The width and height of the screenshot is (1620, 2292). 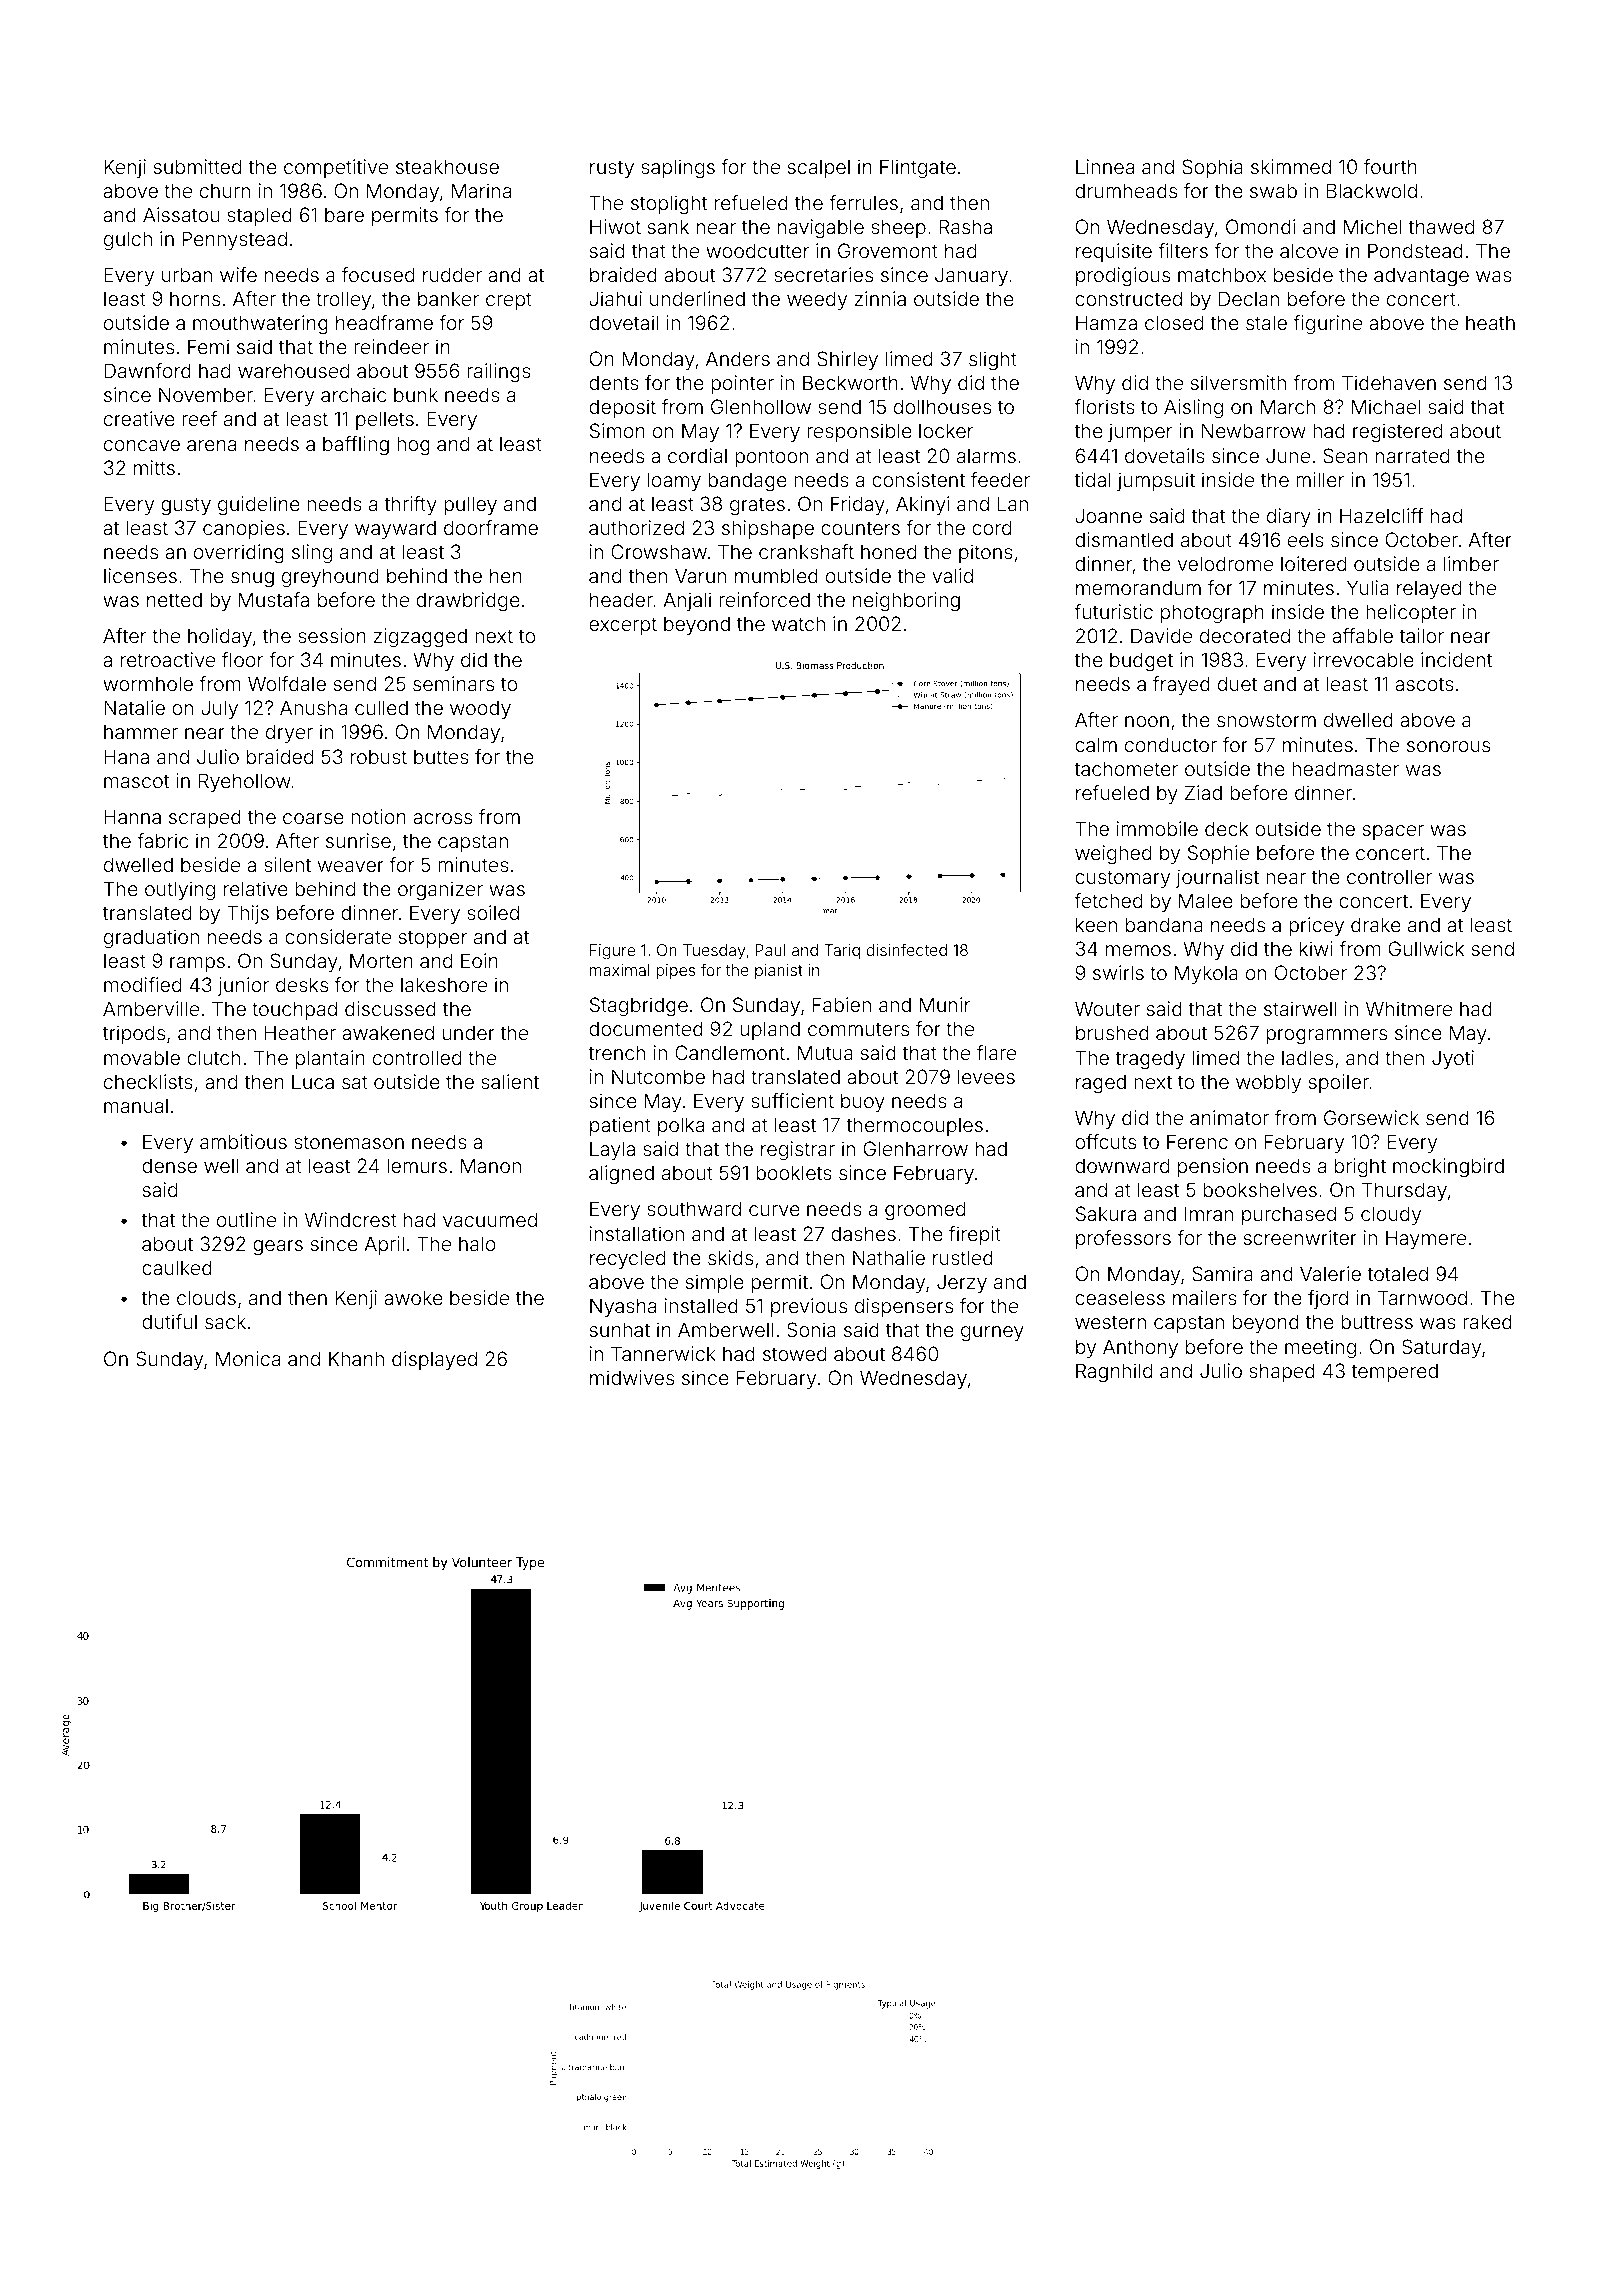 I want to click on mouthwatering, so click(x=260, y=324).
